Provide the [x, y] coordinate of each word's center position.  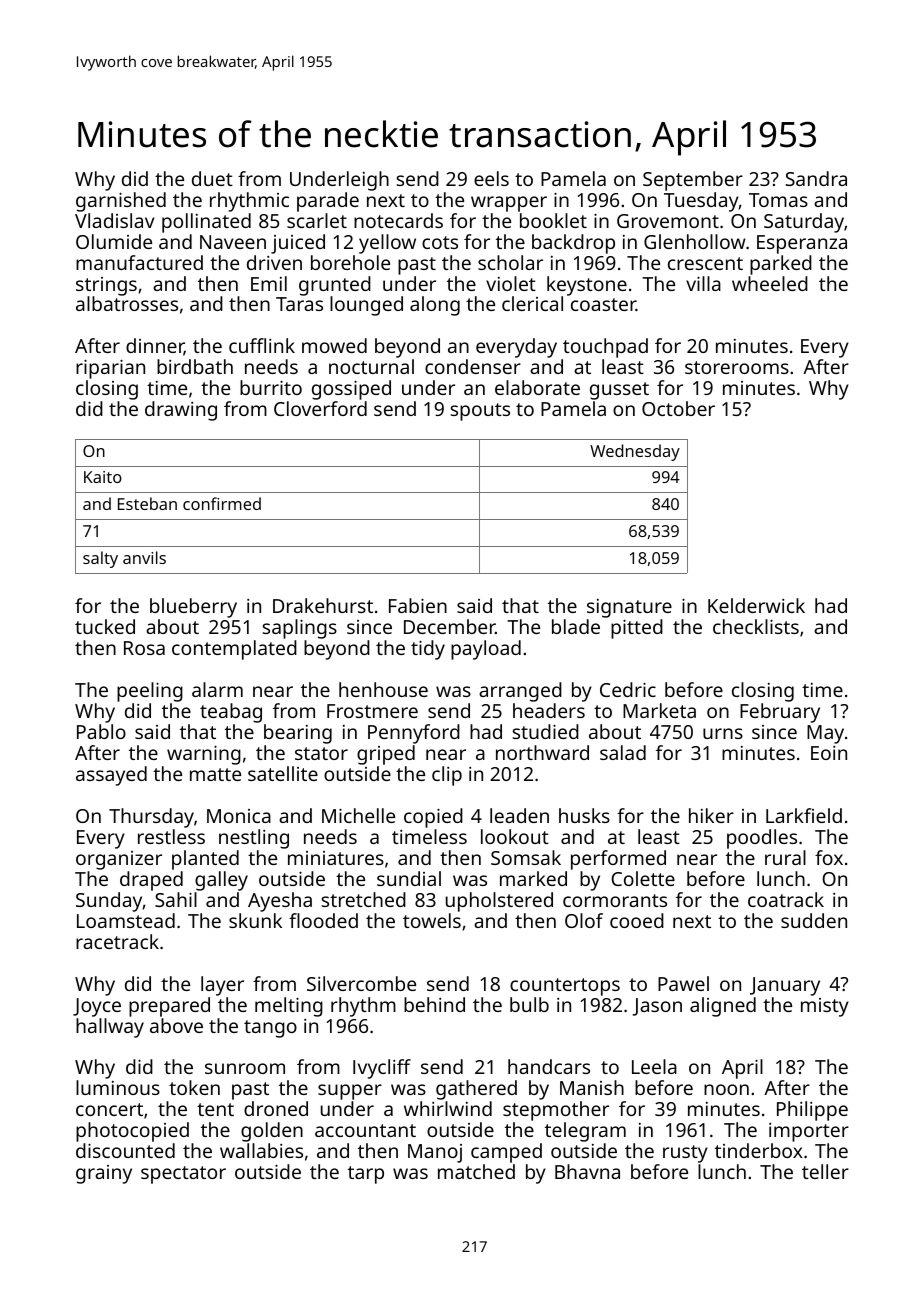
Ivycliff [382, 1069]
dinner [155, 347]
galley [221, 881]
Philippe [812, 1111]
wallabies [261, 1150]
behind [434, 1004]
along [435, 306]
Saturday [804, 223]
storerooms [737, 367]
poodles [762, 839]
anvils [144, 557]
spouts [480, 412]
